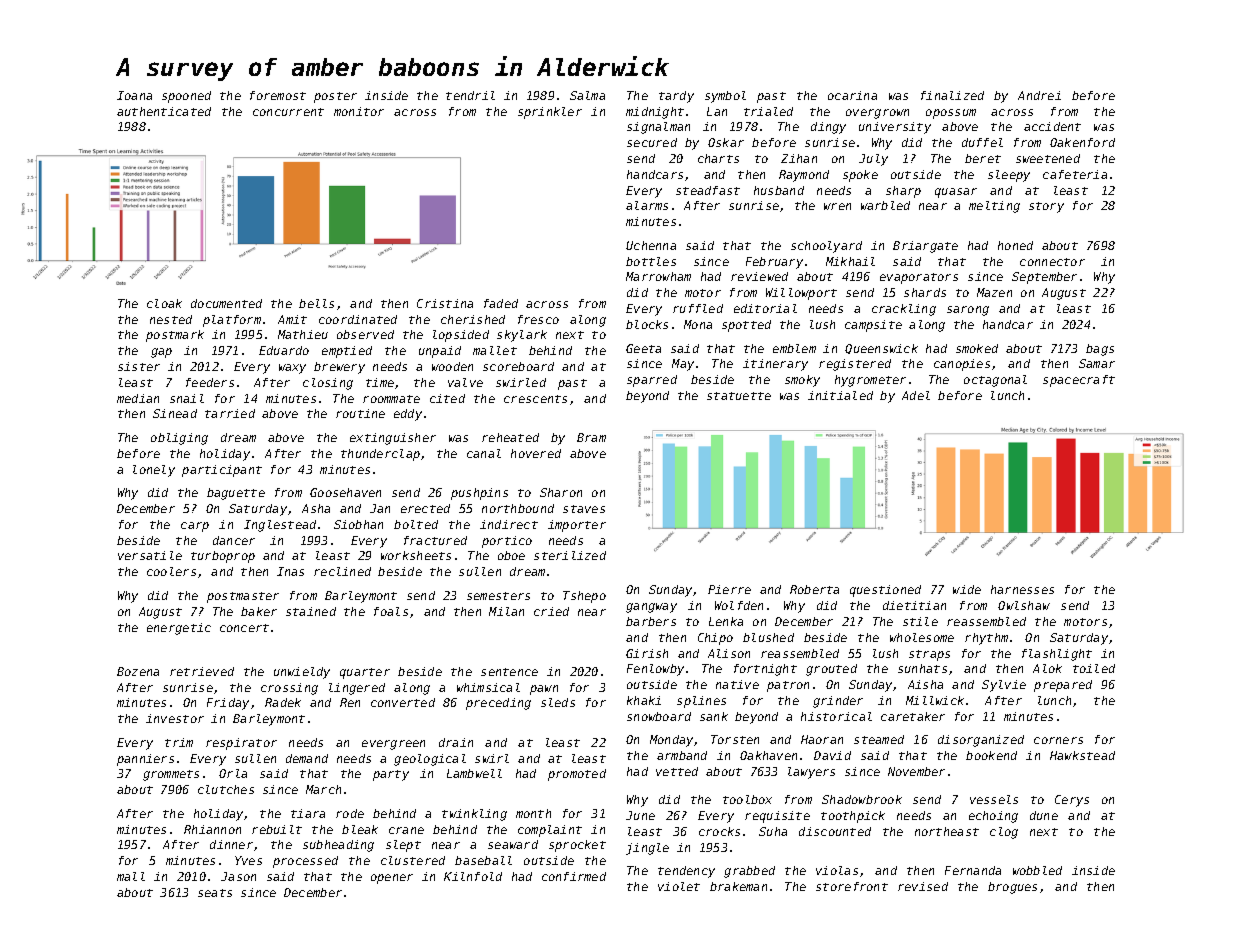 Image resolution: width=1233 pixels, height=952 pixels. What do you see at coordinates (735, 739) in the page?
I see `Torsten` at bounding box center [735, 739].
